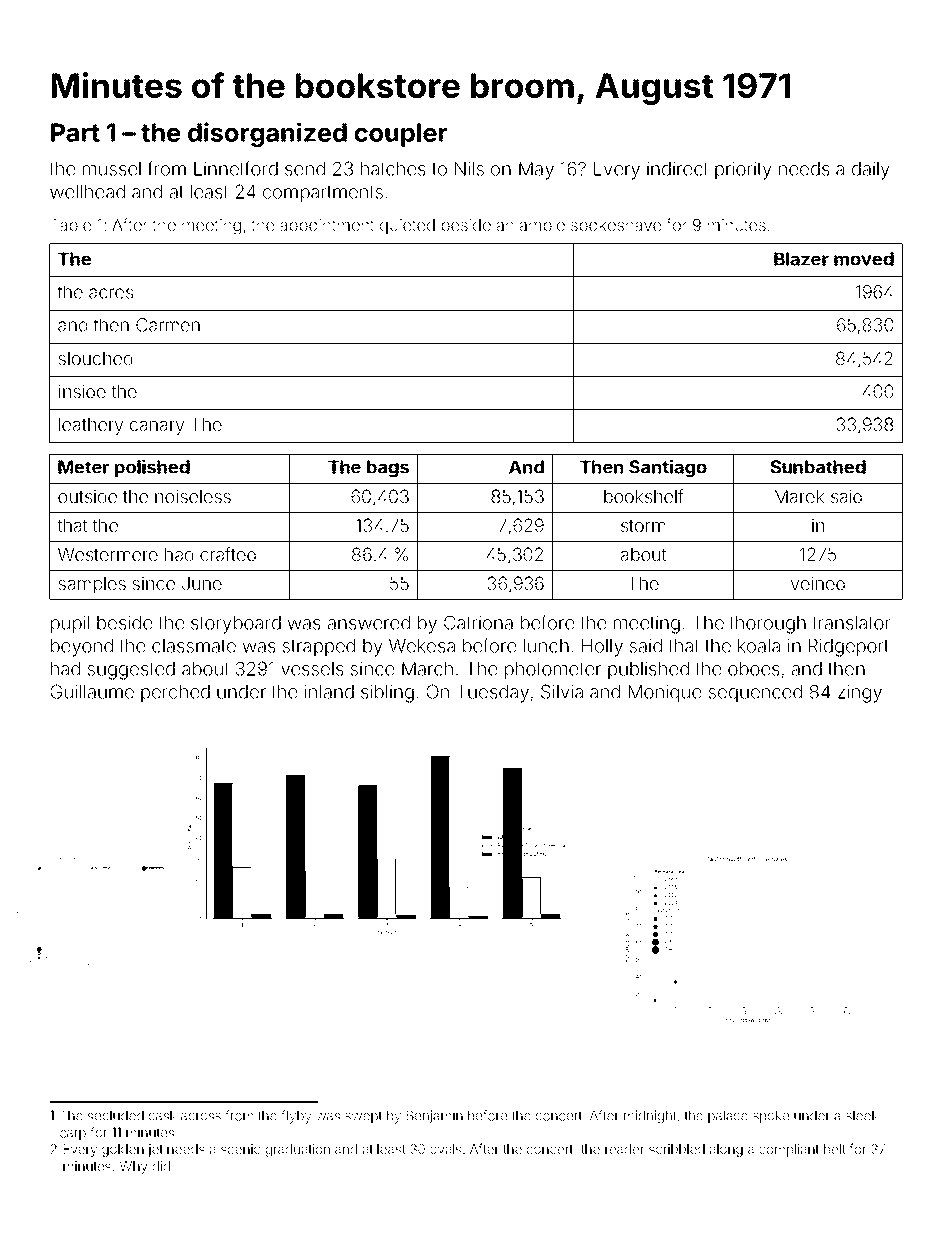  What do you see at coordinates (157, 428) in the screenshot?
I see `canary` at bounding box center [157, 428].
